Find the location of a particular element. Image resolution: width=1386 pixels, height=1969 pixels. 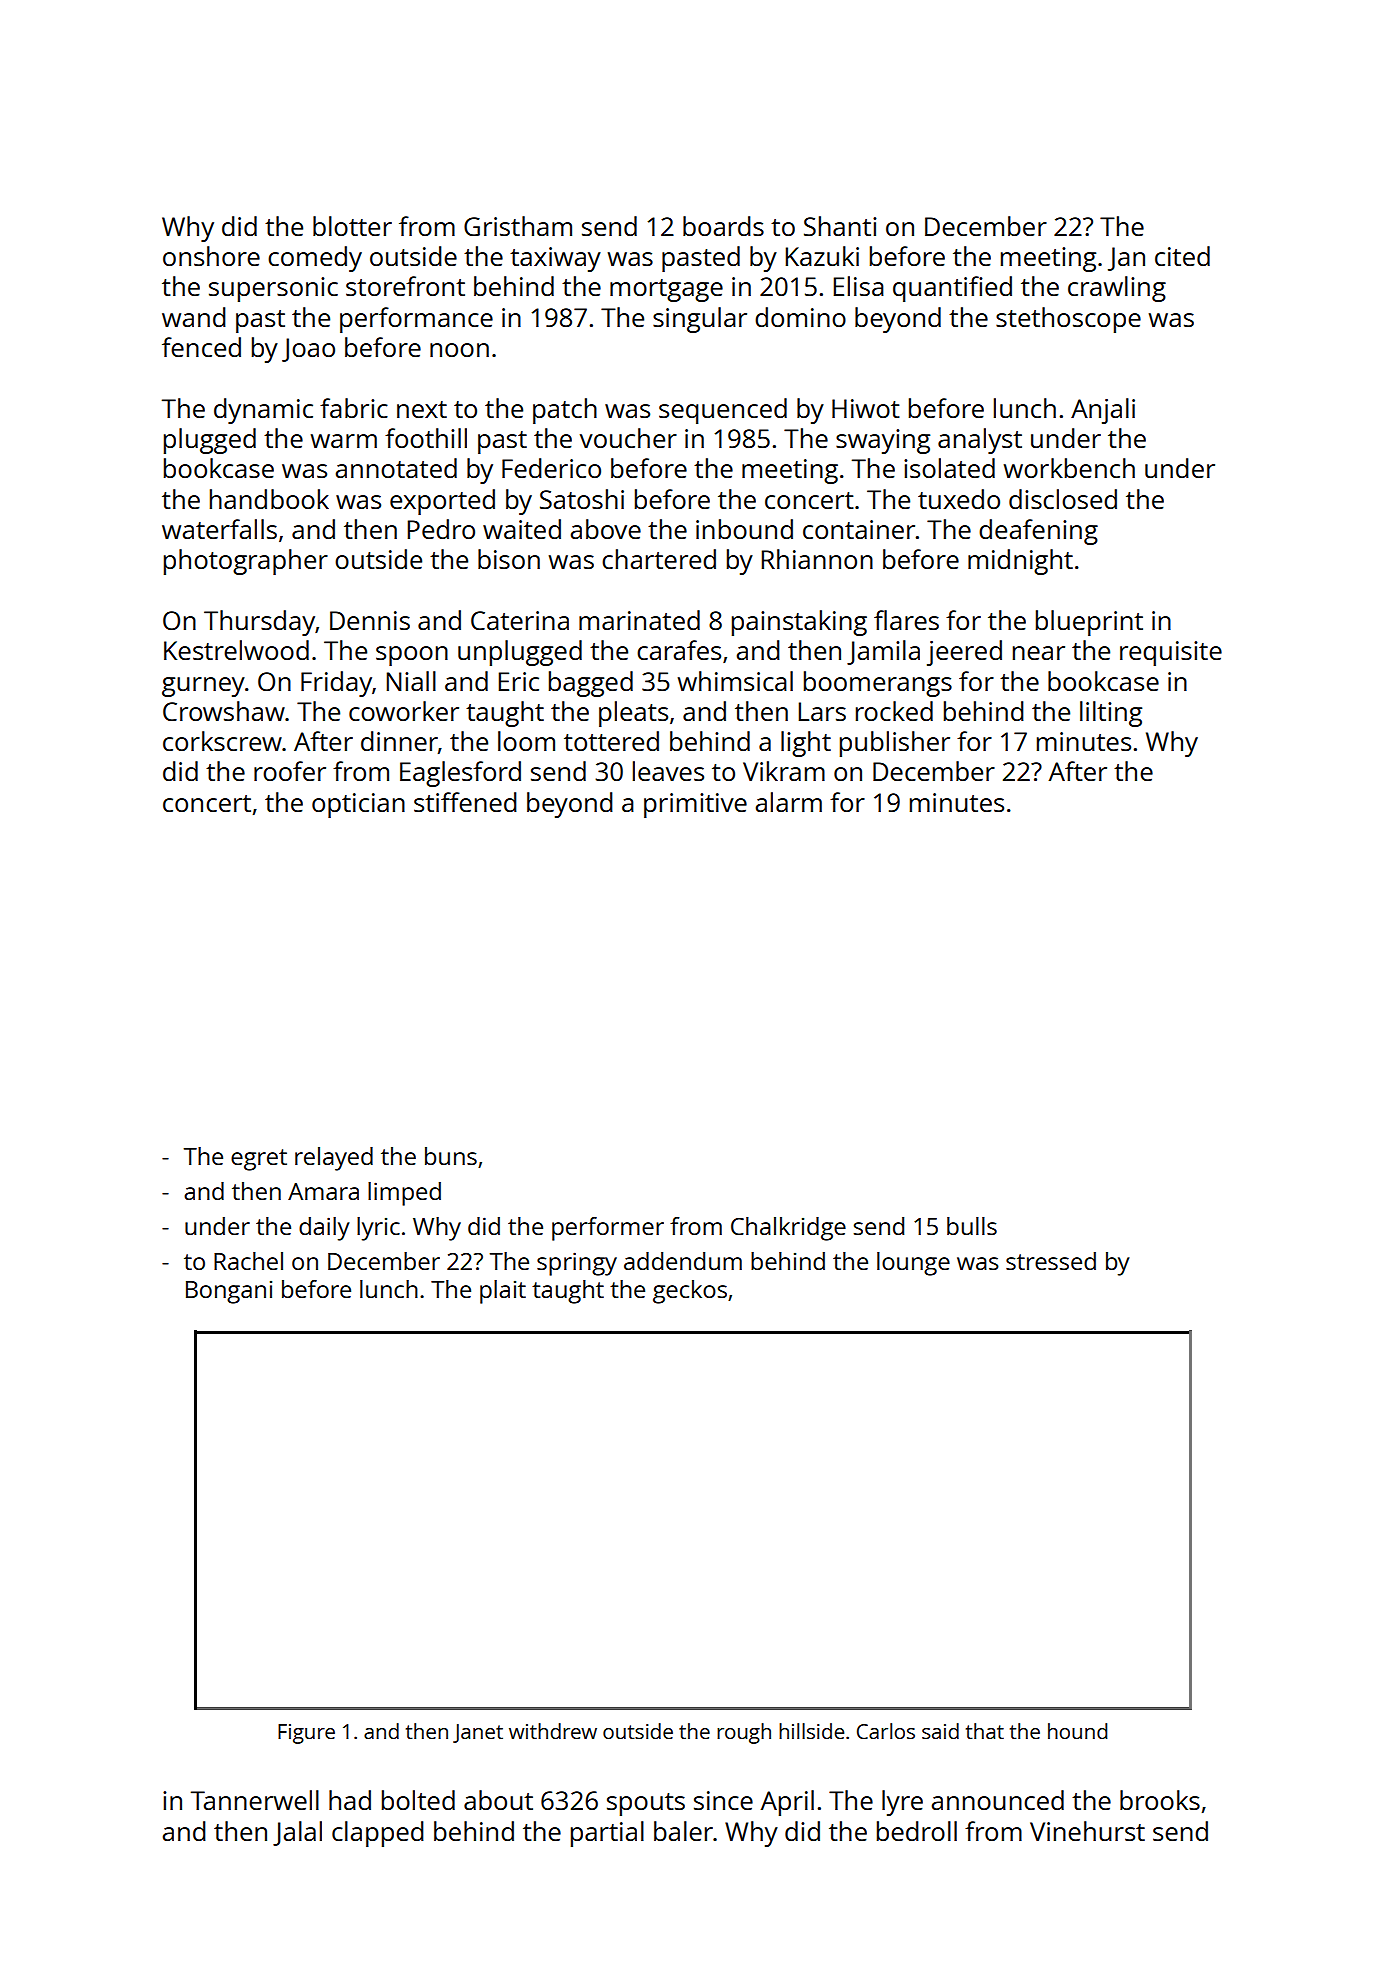

that is located at coordinates (985, 1731).
